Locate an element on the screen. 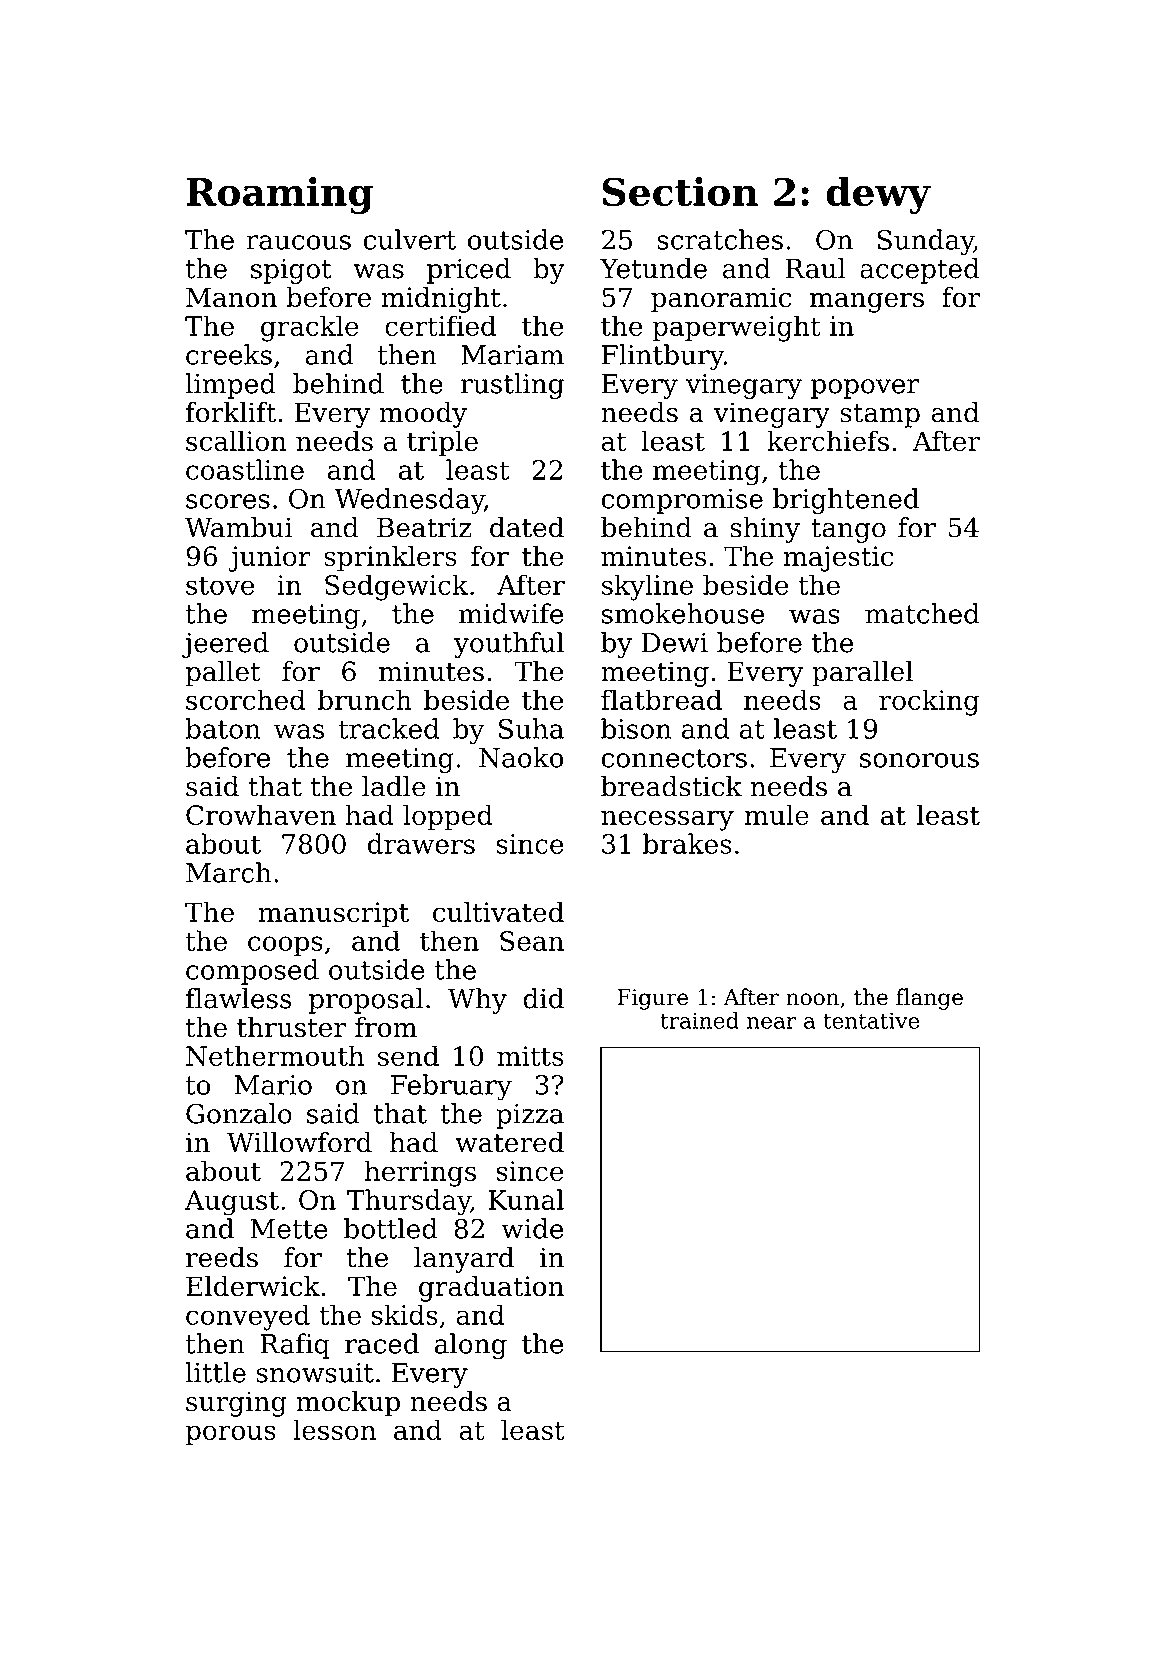 The image size is (1165, 1654). kerchiefs is located at coordinates (828, 440).
